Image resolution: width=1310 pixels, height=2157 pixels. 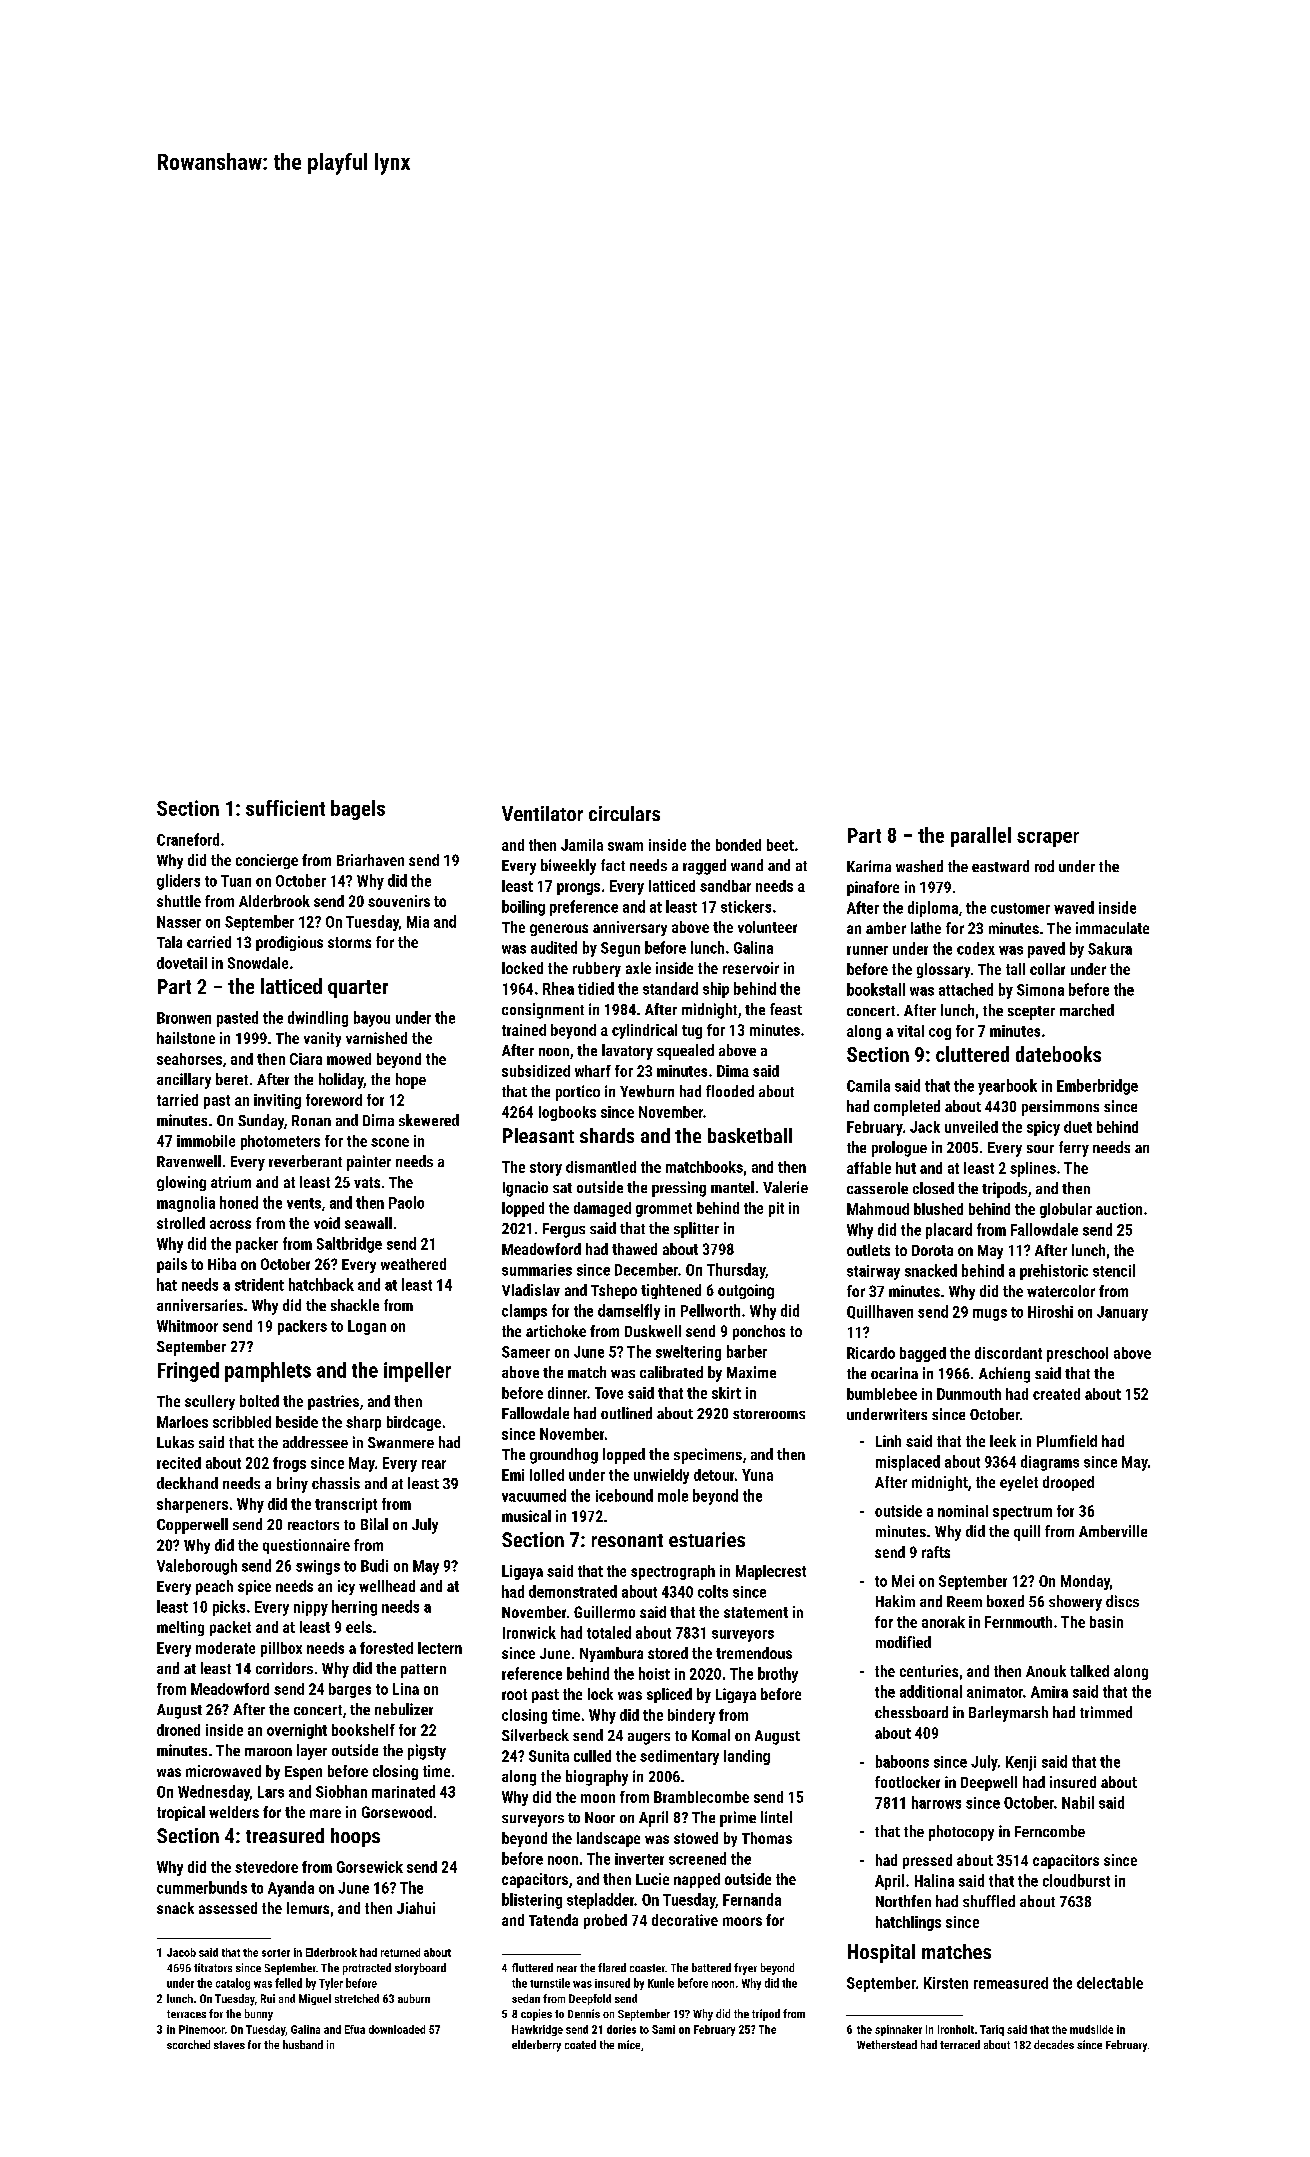 What do you see at coordinates (738, 845) in the screenshot?
I see `bonded` at bounding box center [738, 845].
